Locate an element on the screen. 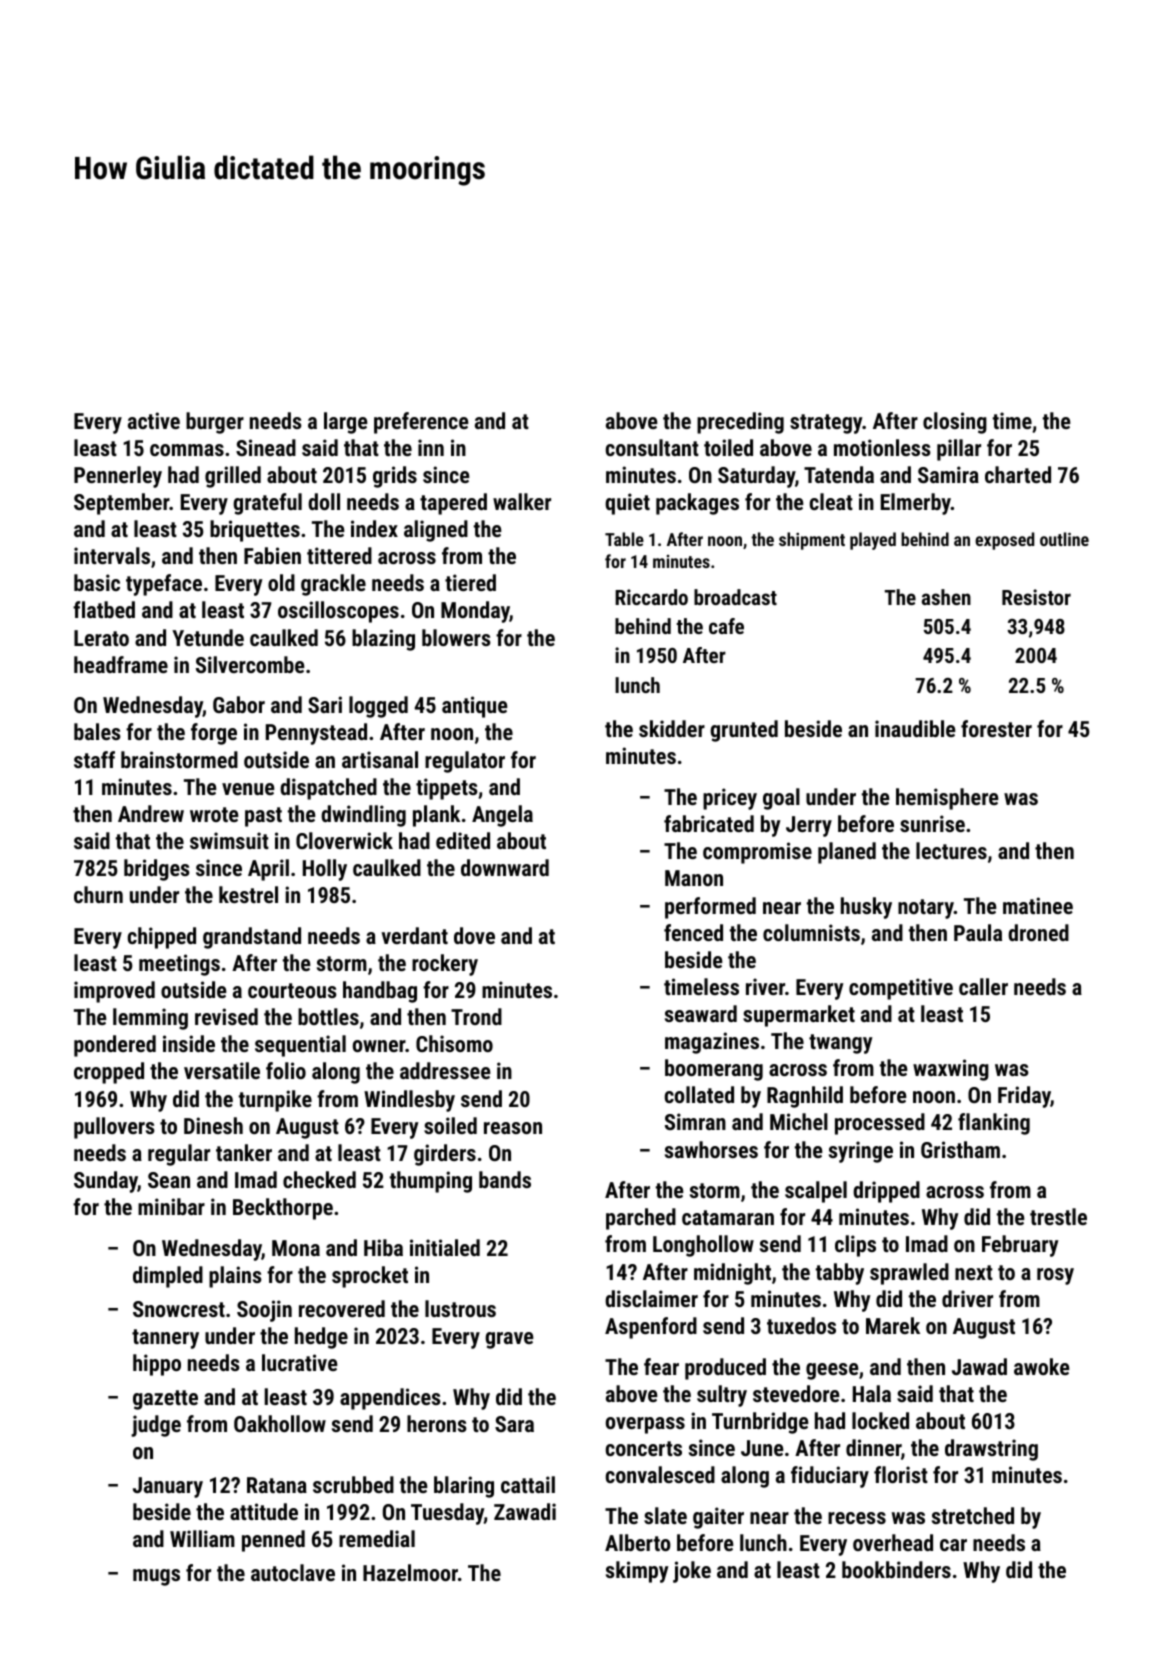  Aspenford is located at coordinates (651, 1328).
